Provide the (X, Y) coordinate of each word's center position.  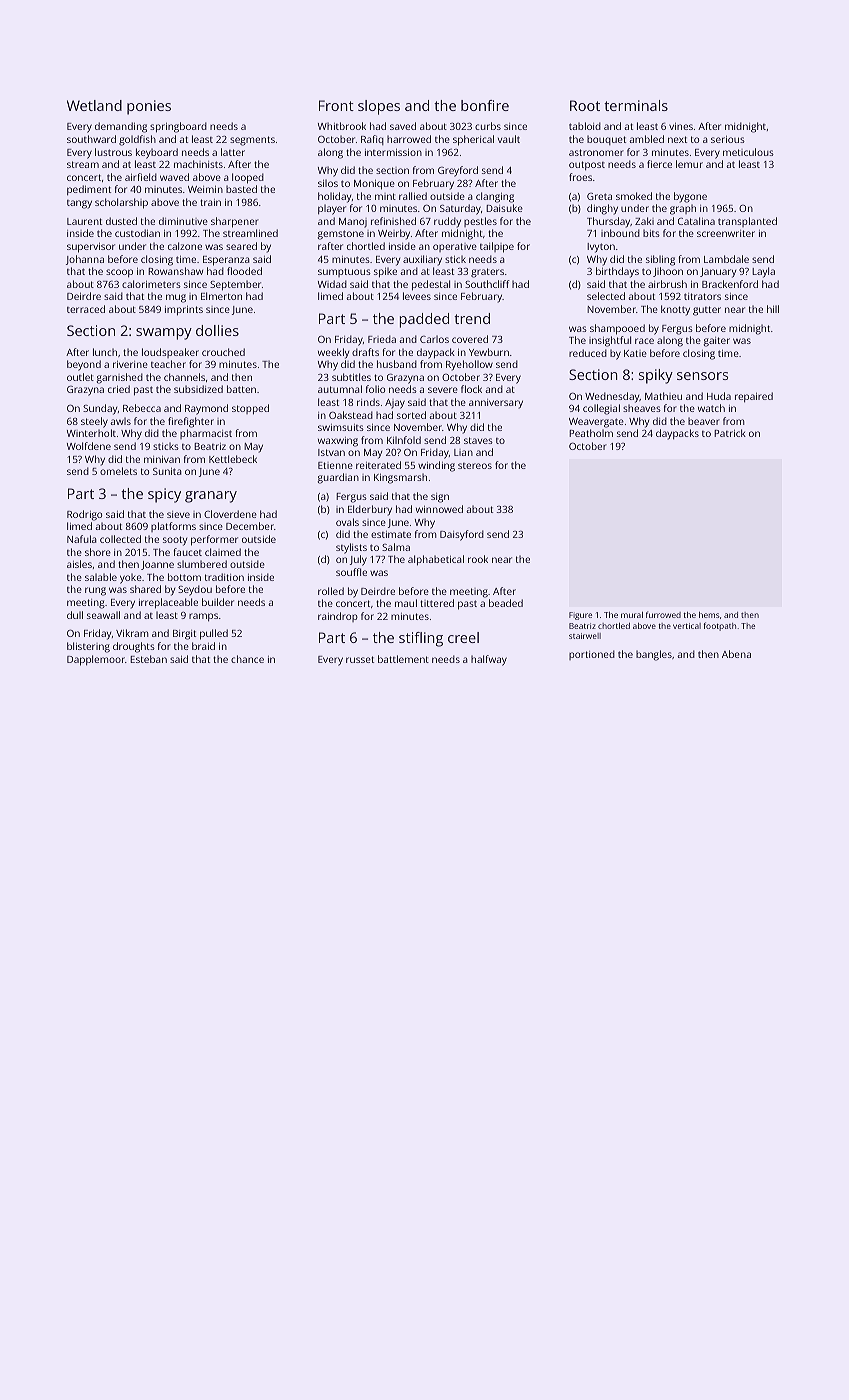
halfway (489, 660)
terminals (636, 105)
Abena (736, 654)
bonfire (485, 105)
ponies (149, 107)
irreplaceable (168, 603)
